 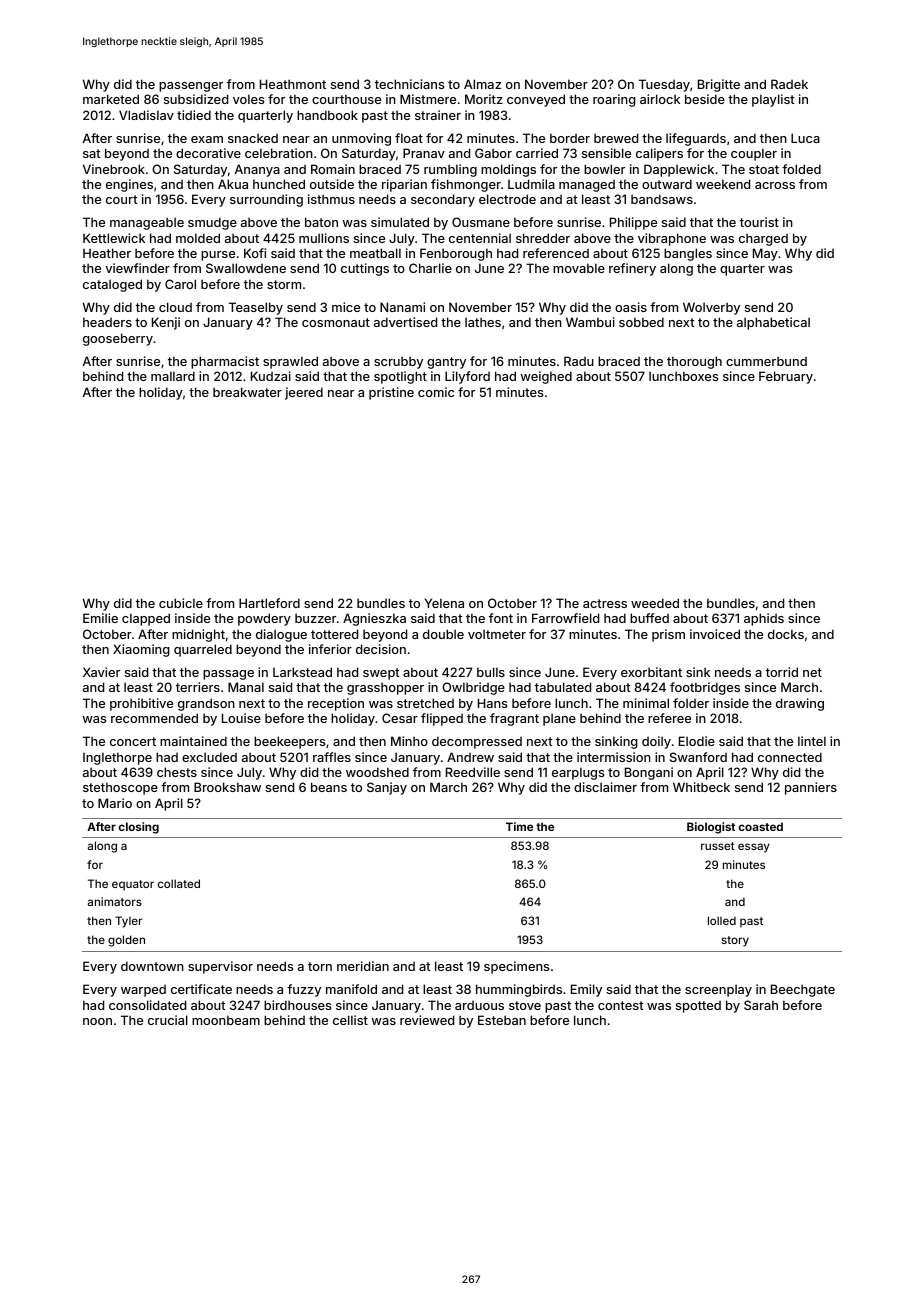 What do you see at coordinates (660, 99) in the screenshot?
I see `airlock` at bounding box center [660, 99].
